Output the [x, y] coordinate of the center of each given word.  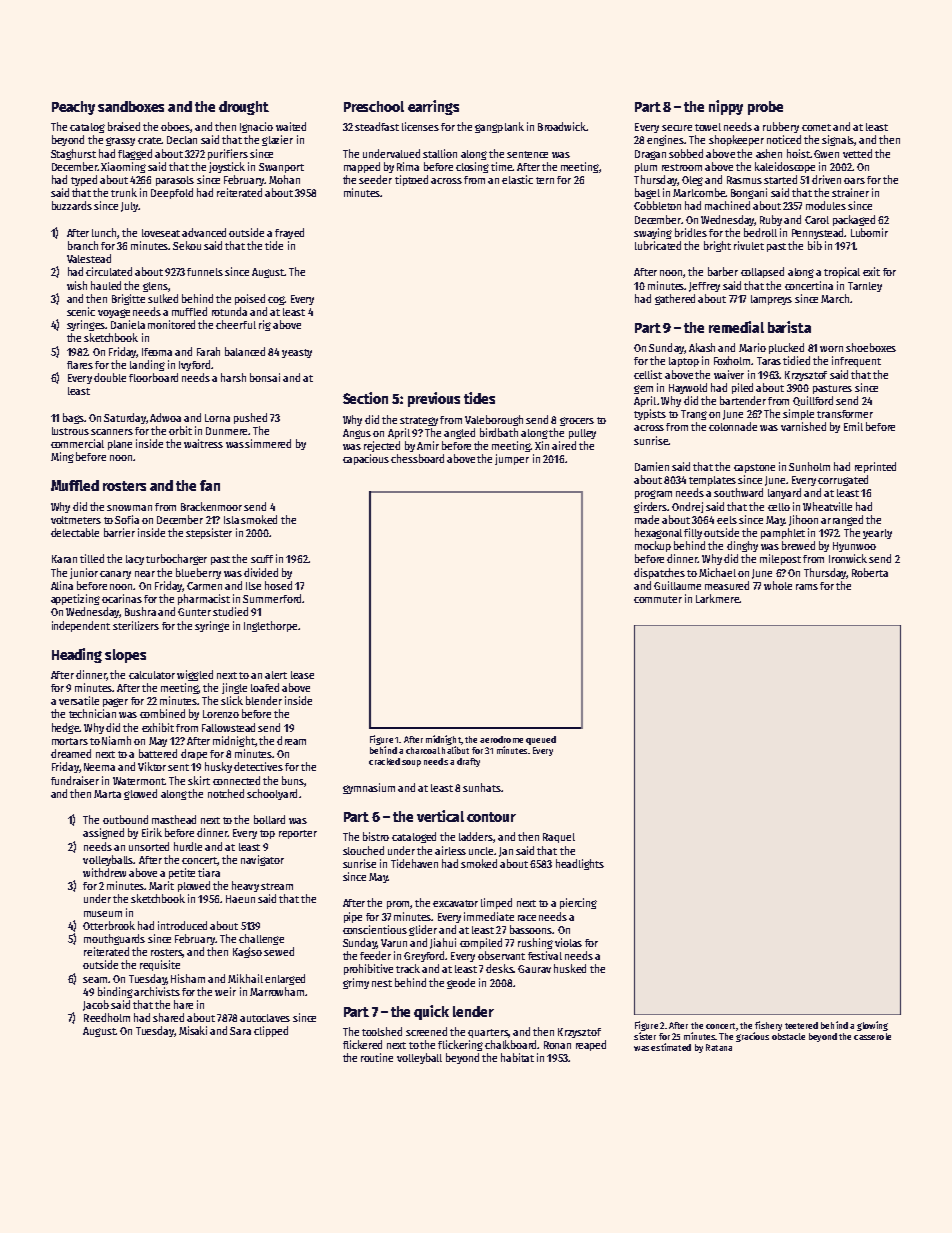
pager [115, 702]
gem [643, 389]
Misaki [193, 1030]
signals [838, 140]
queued [541, 740]
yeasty [297, 353]
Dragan [650, 155]
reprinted [875, 467]
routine [377, 1057]
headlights [580, 864]
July [129, 207]
